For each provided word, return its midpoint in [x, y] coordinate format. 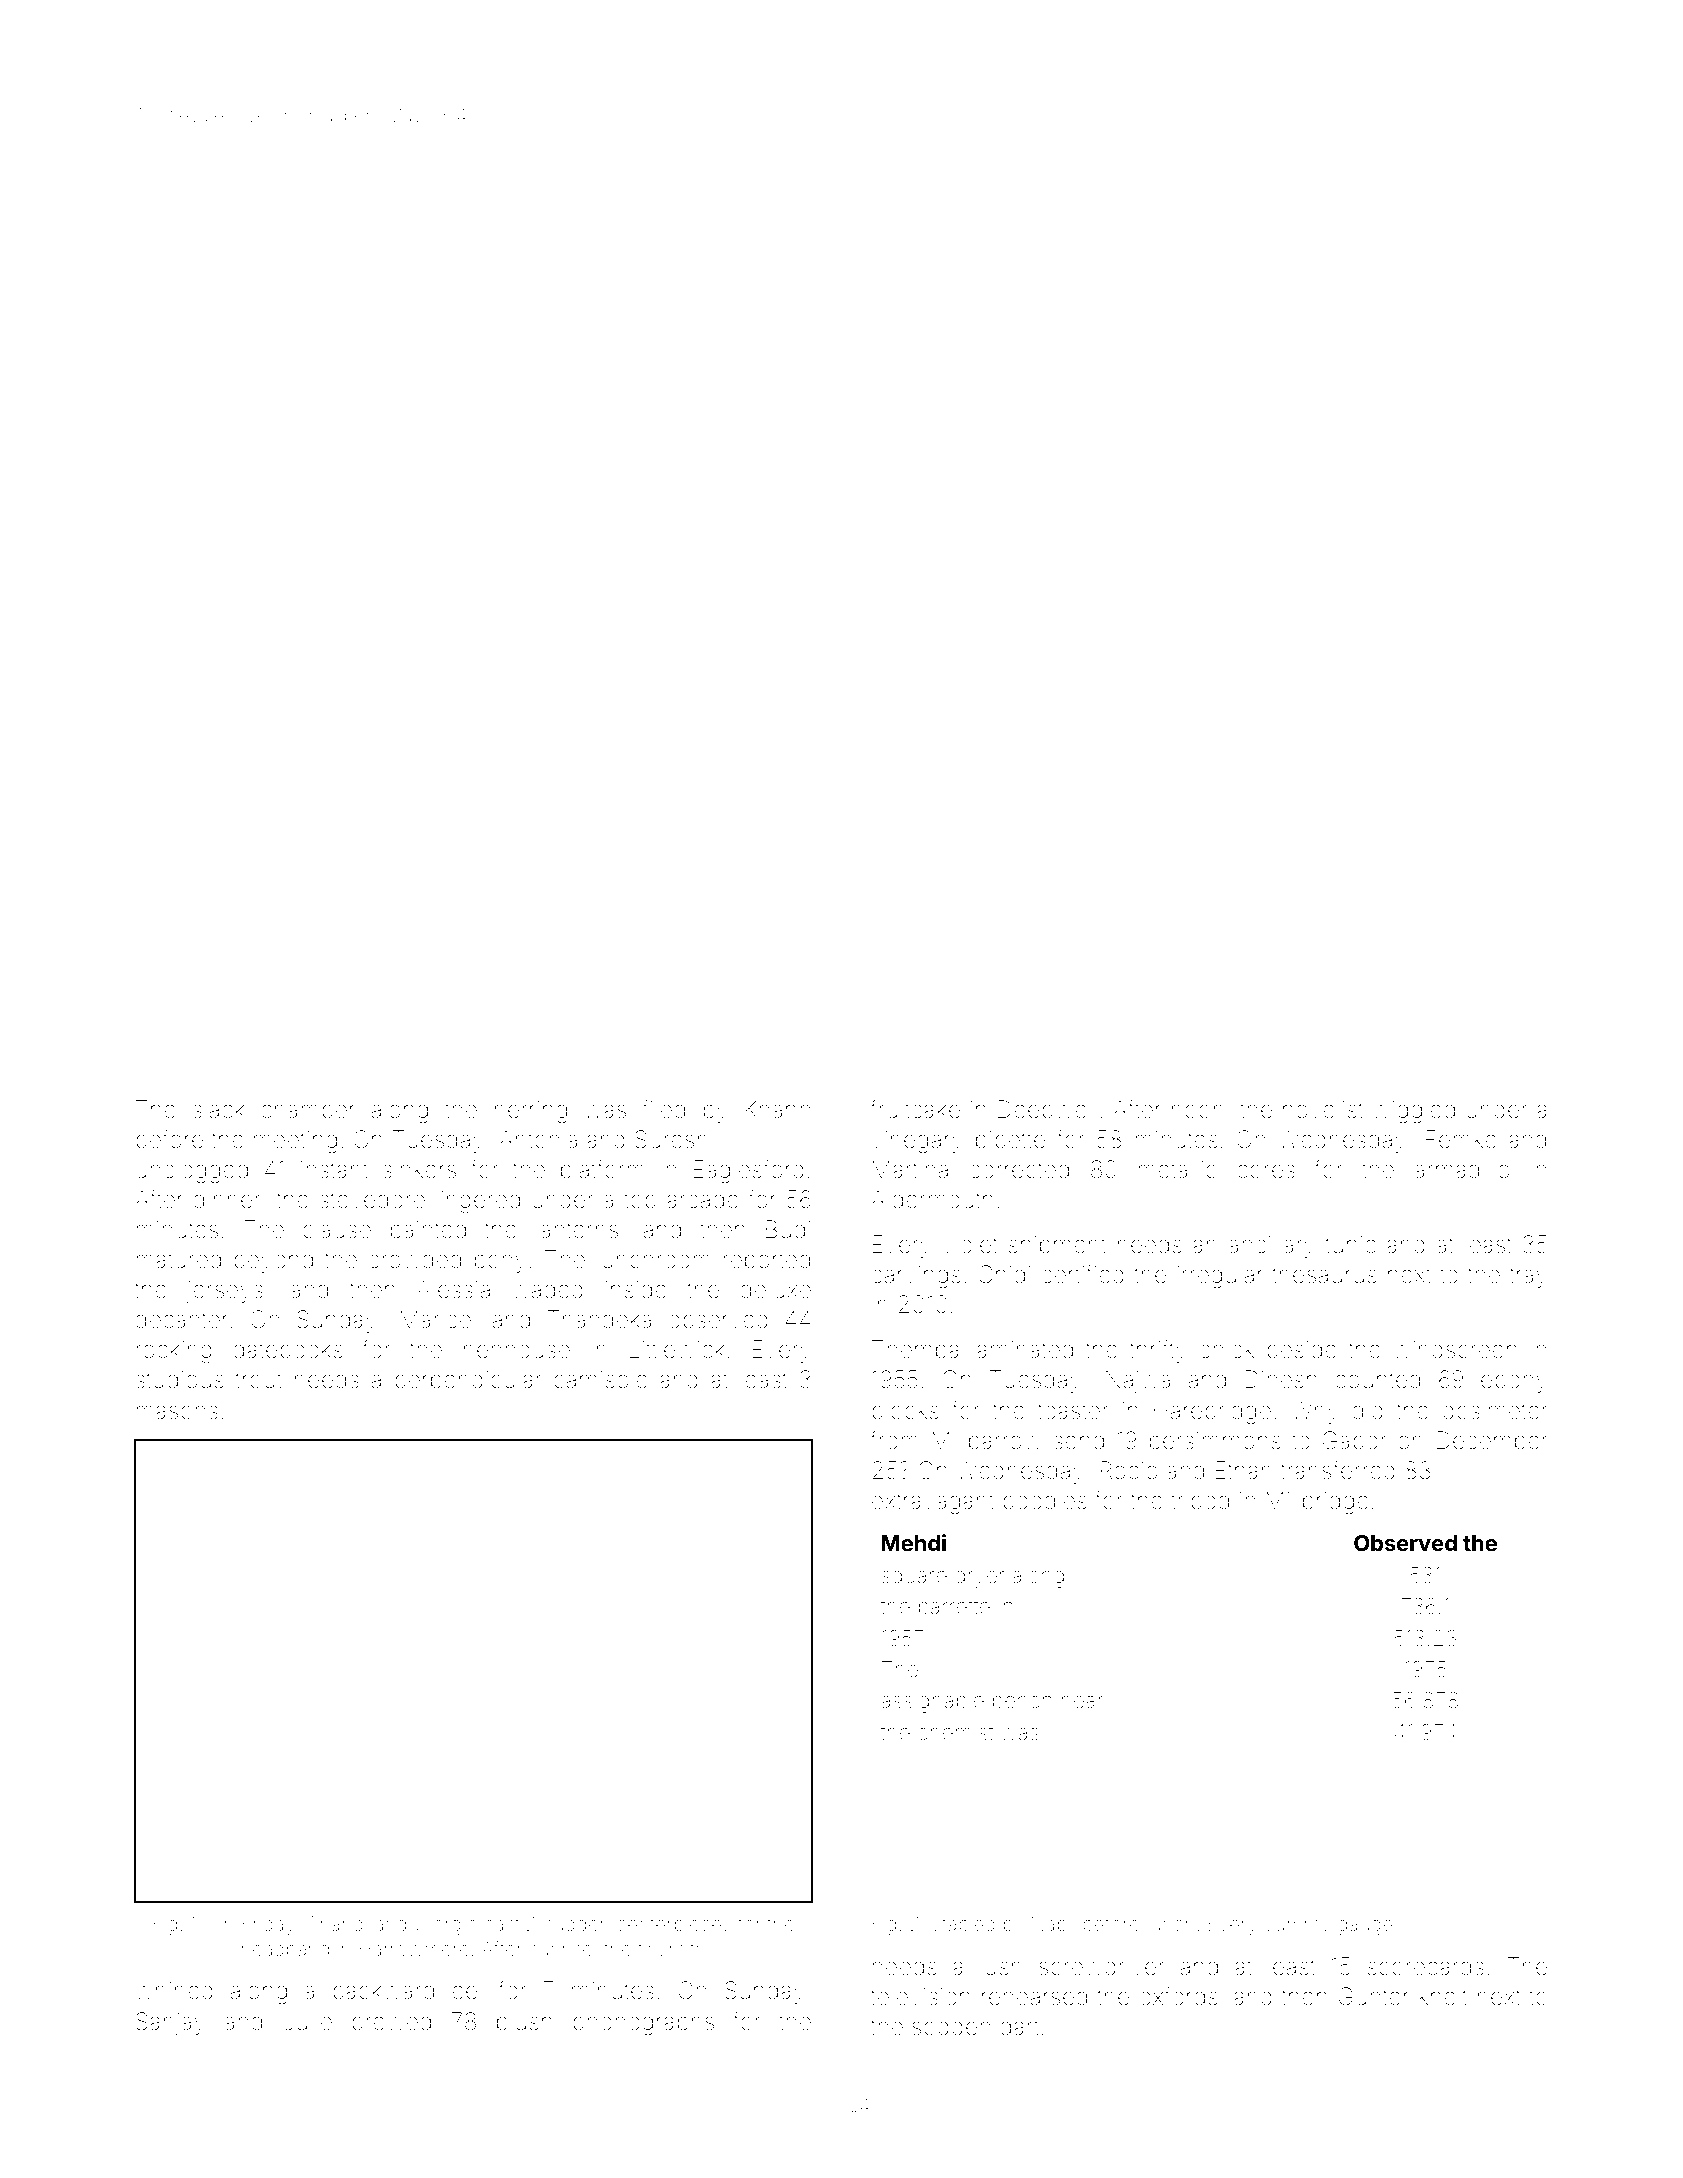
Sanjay [170, 2023]
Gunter [1373, 1996]
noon [1198, 1111]
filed [663, 1109]
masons [177, 1412]
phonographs [643, 2024]
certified [1083, 1274]
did [1368, 1411]
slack [219, 1109]
